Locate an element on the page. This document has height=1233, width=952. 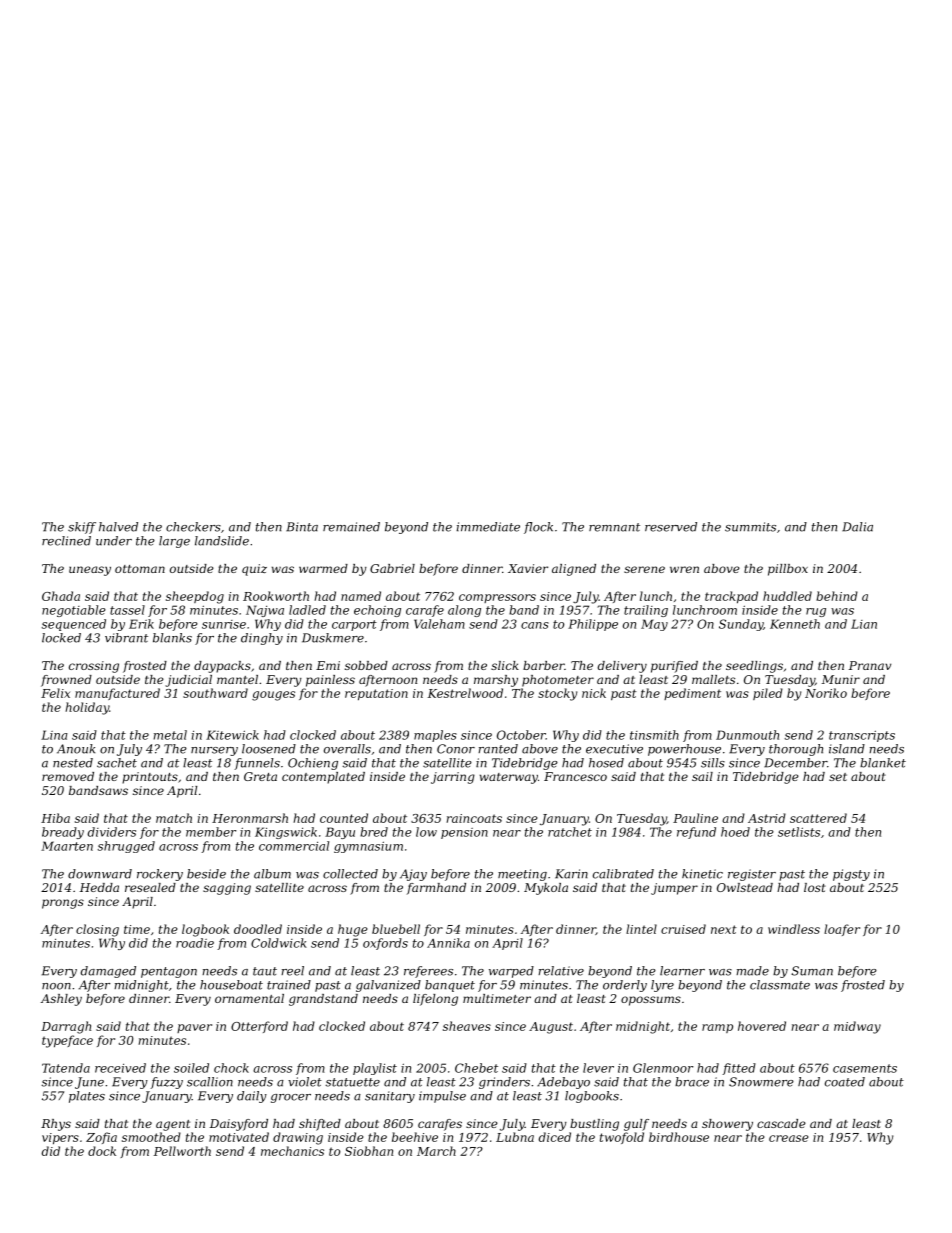
farmhand is located at coordinates (436, 889).
